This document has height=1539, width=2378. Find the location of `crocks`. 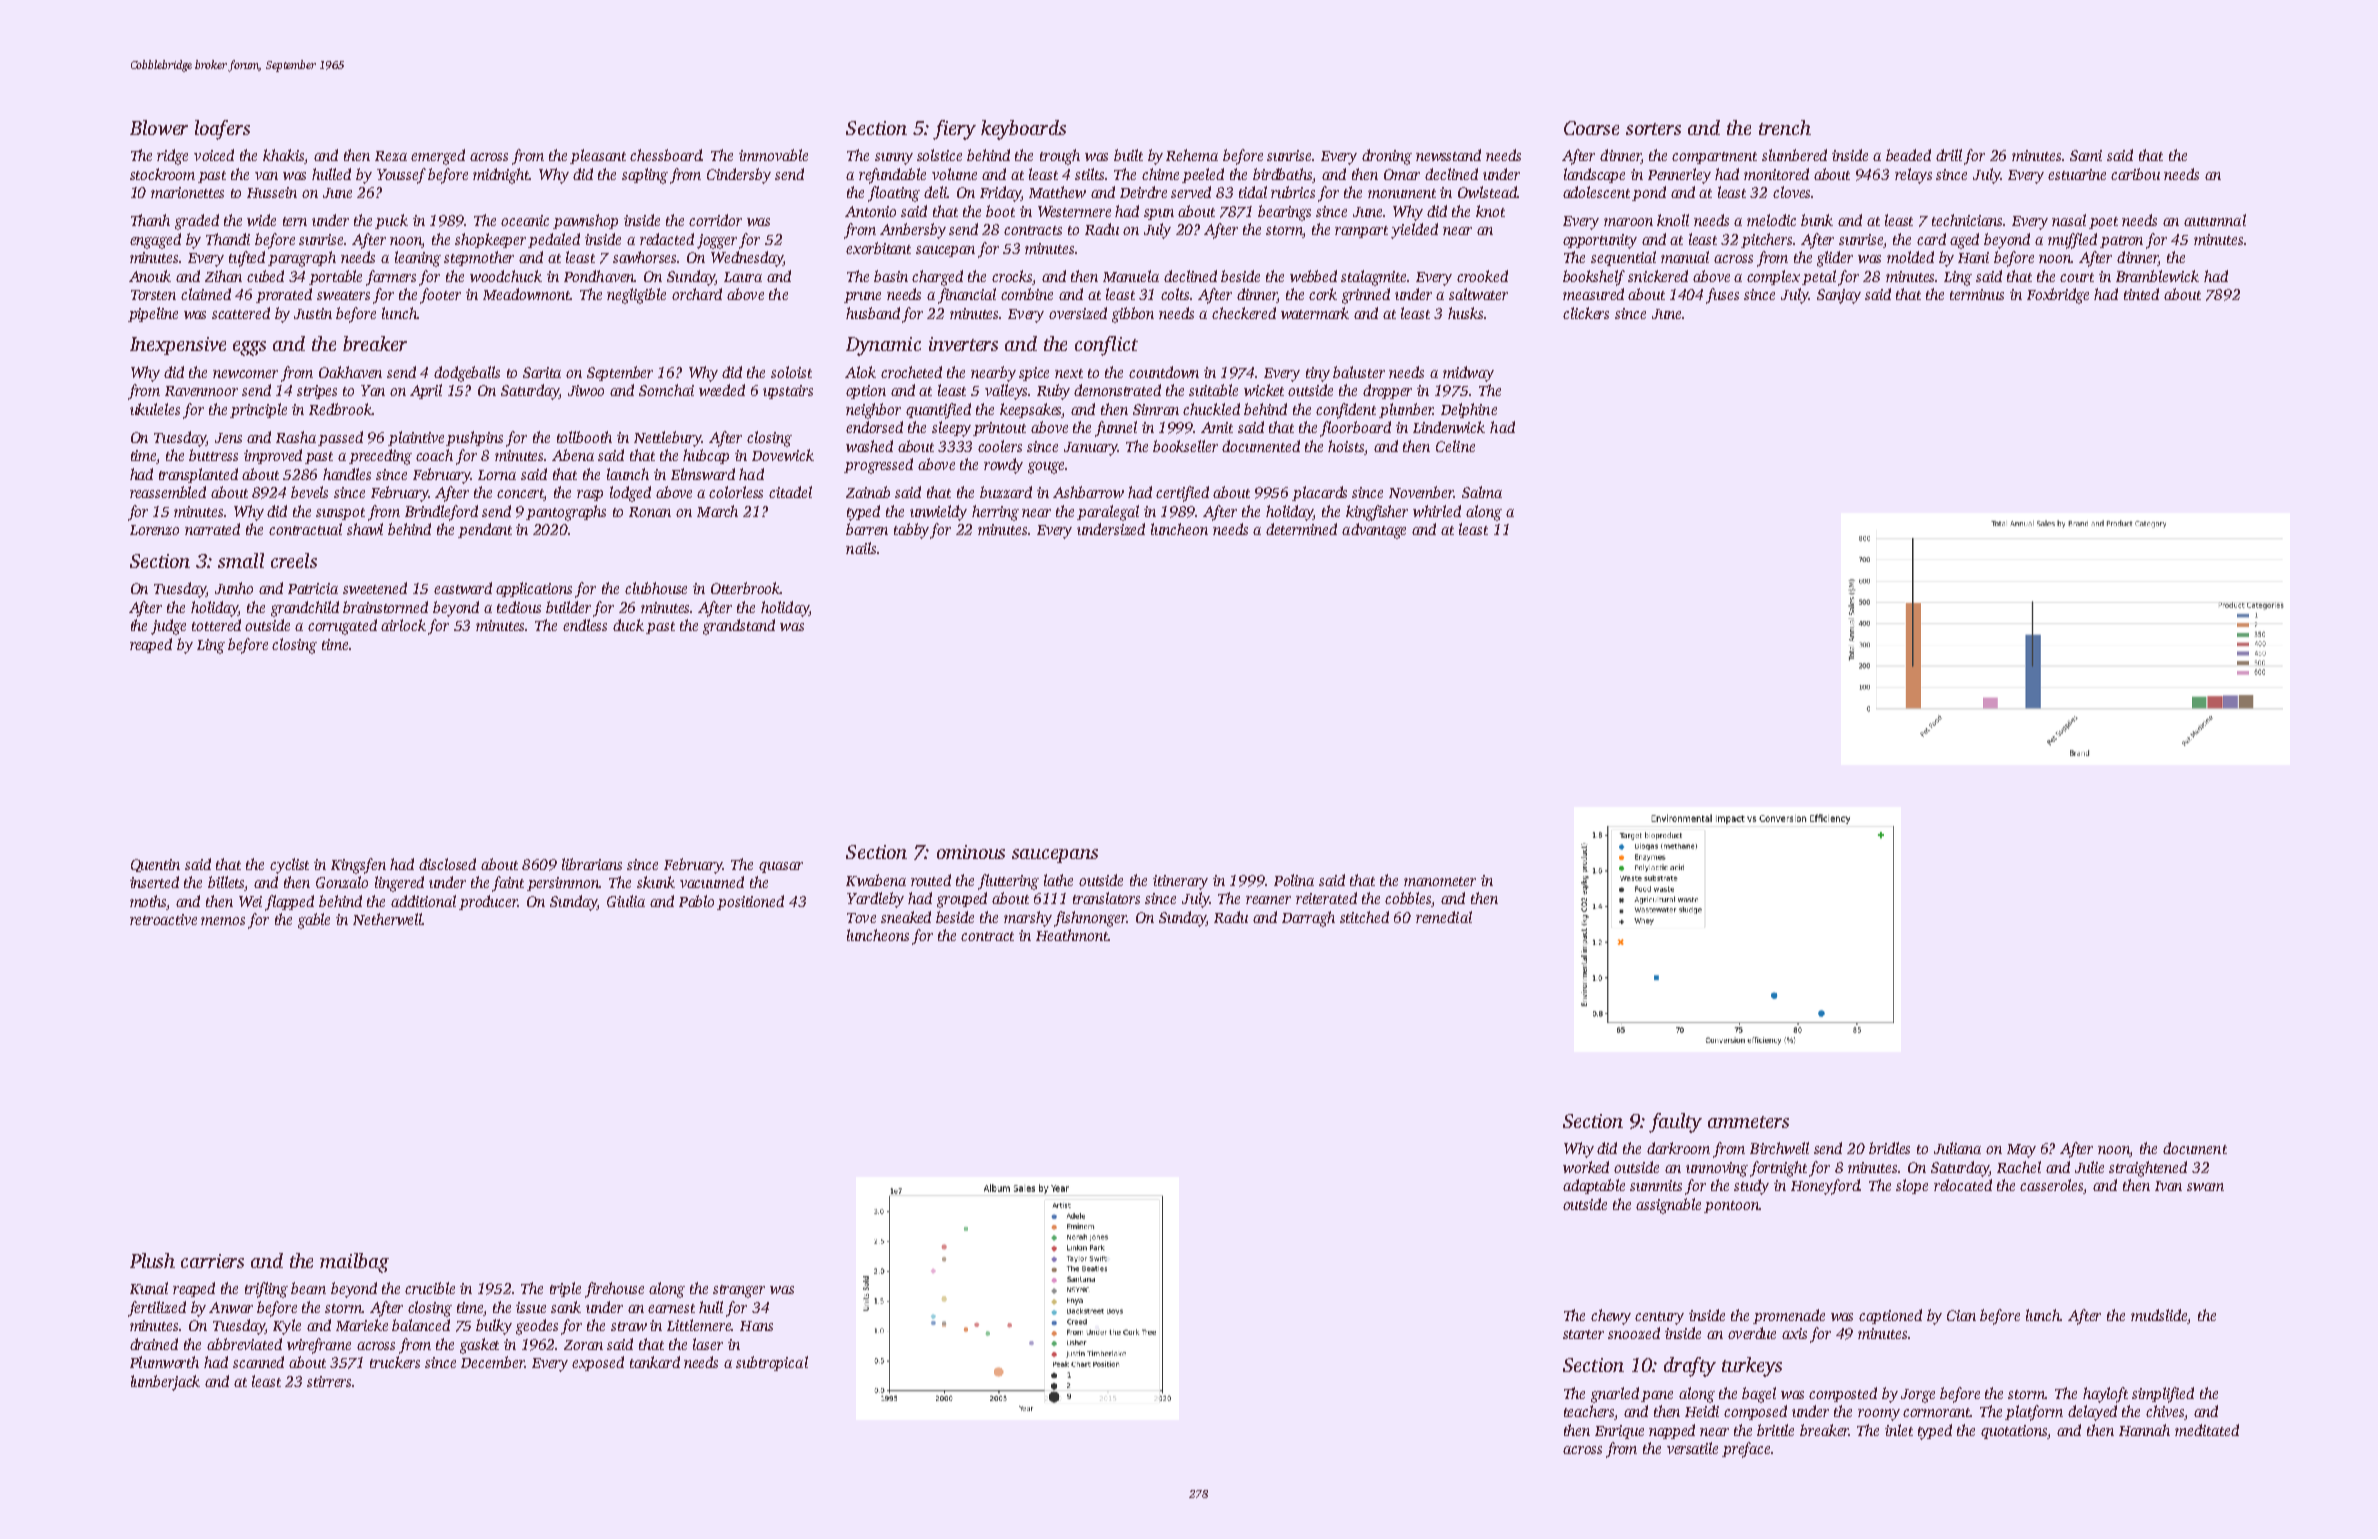

crocks is located at coordinates (1012, 276).
